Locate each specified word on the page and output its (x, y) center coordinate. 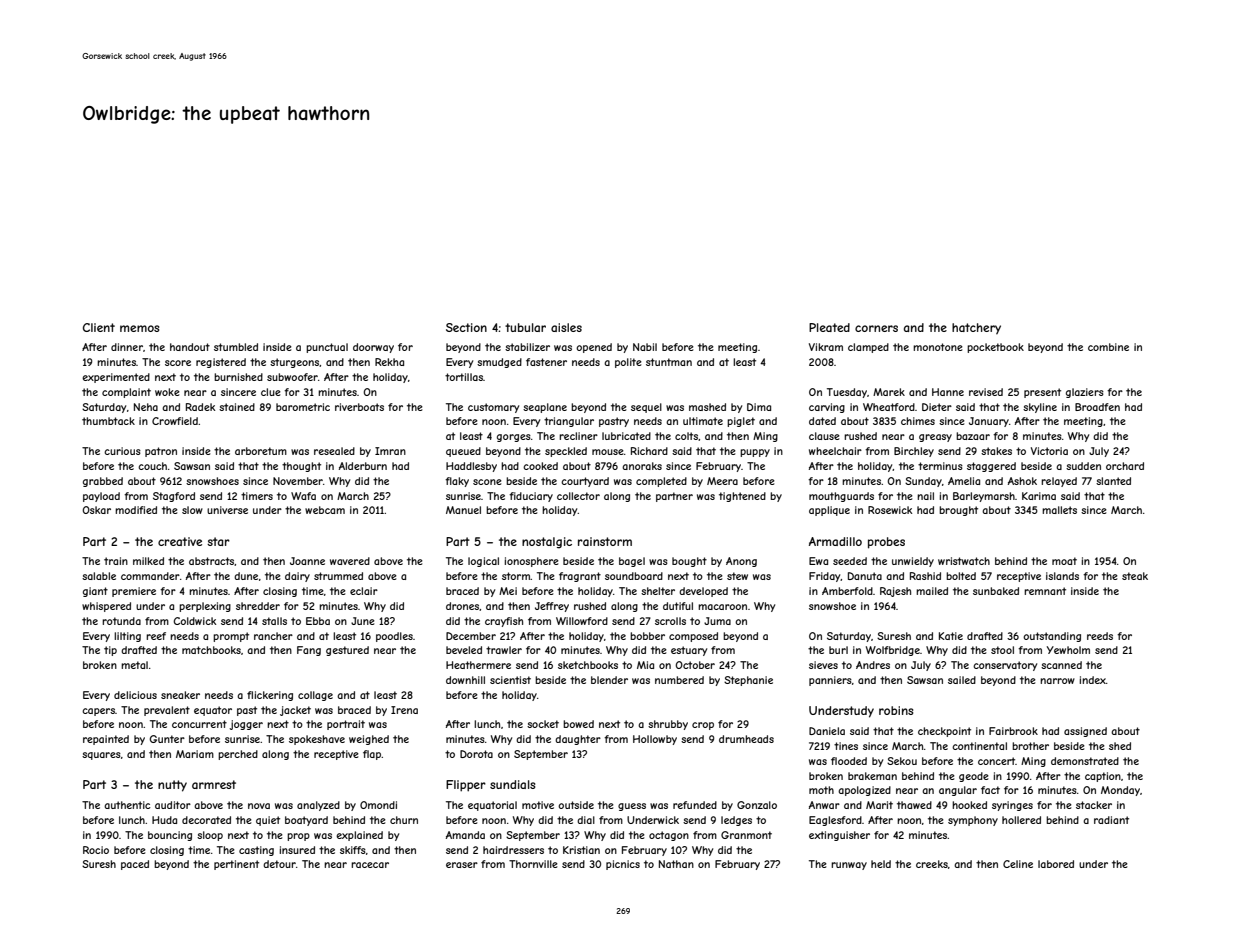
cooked (540, 466)
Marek (889, 392)
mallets (1059, 510)
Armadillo (835, 541)
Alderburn (363, 466)
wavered (350, 561)
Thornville (533, 864)
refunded (695, 805)
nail (925, 496)
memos (139, 328)
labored (1056, 864)
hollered (1021, 820)
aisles (566, 327)
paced (135, 865)
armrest (214, 784)
